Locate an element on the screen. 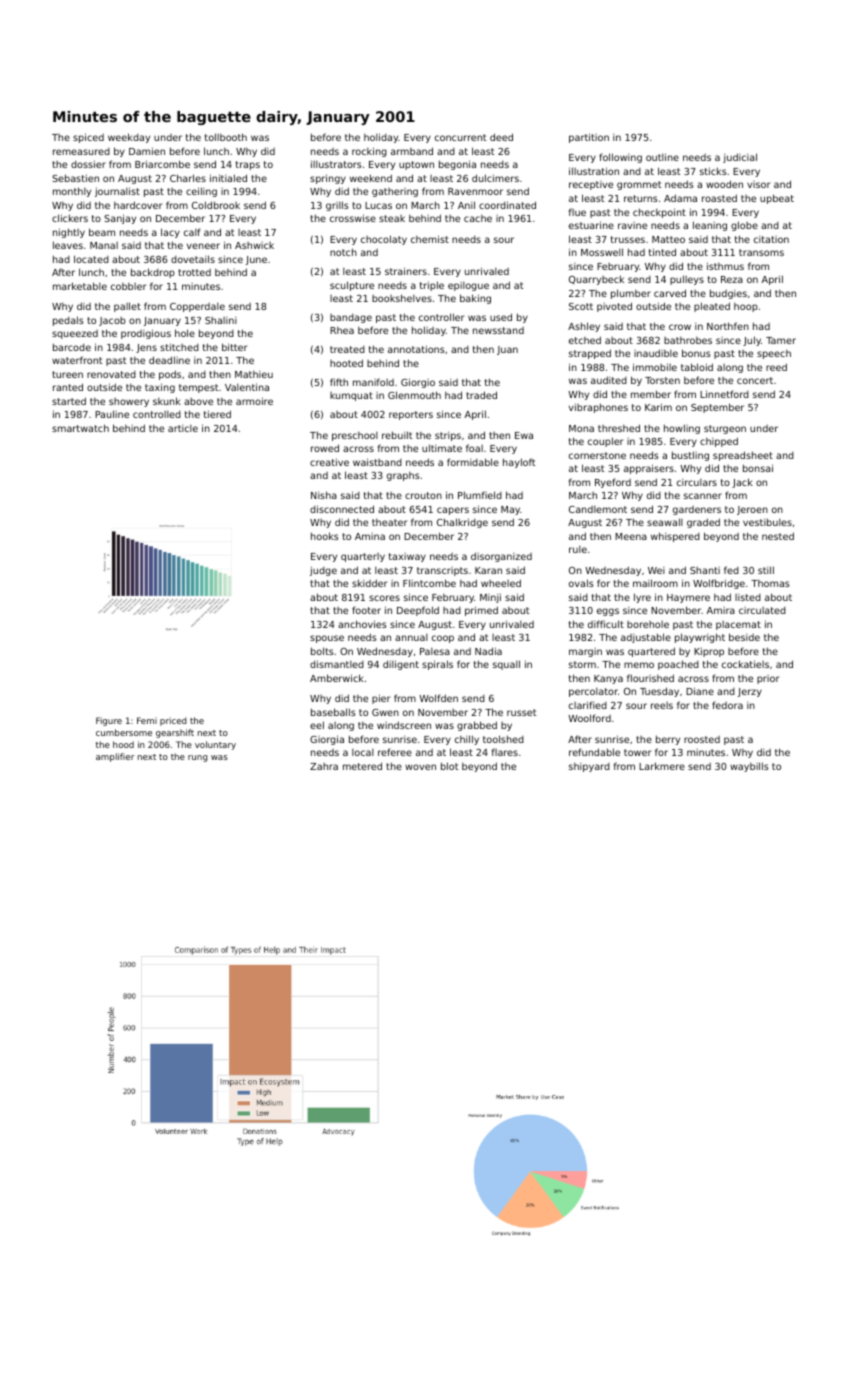  judicial is located at coordinates (740, 158).
